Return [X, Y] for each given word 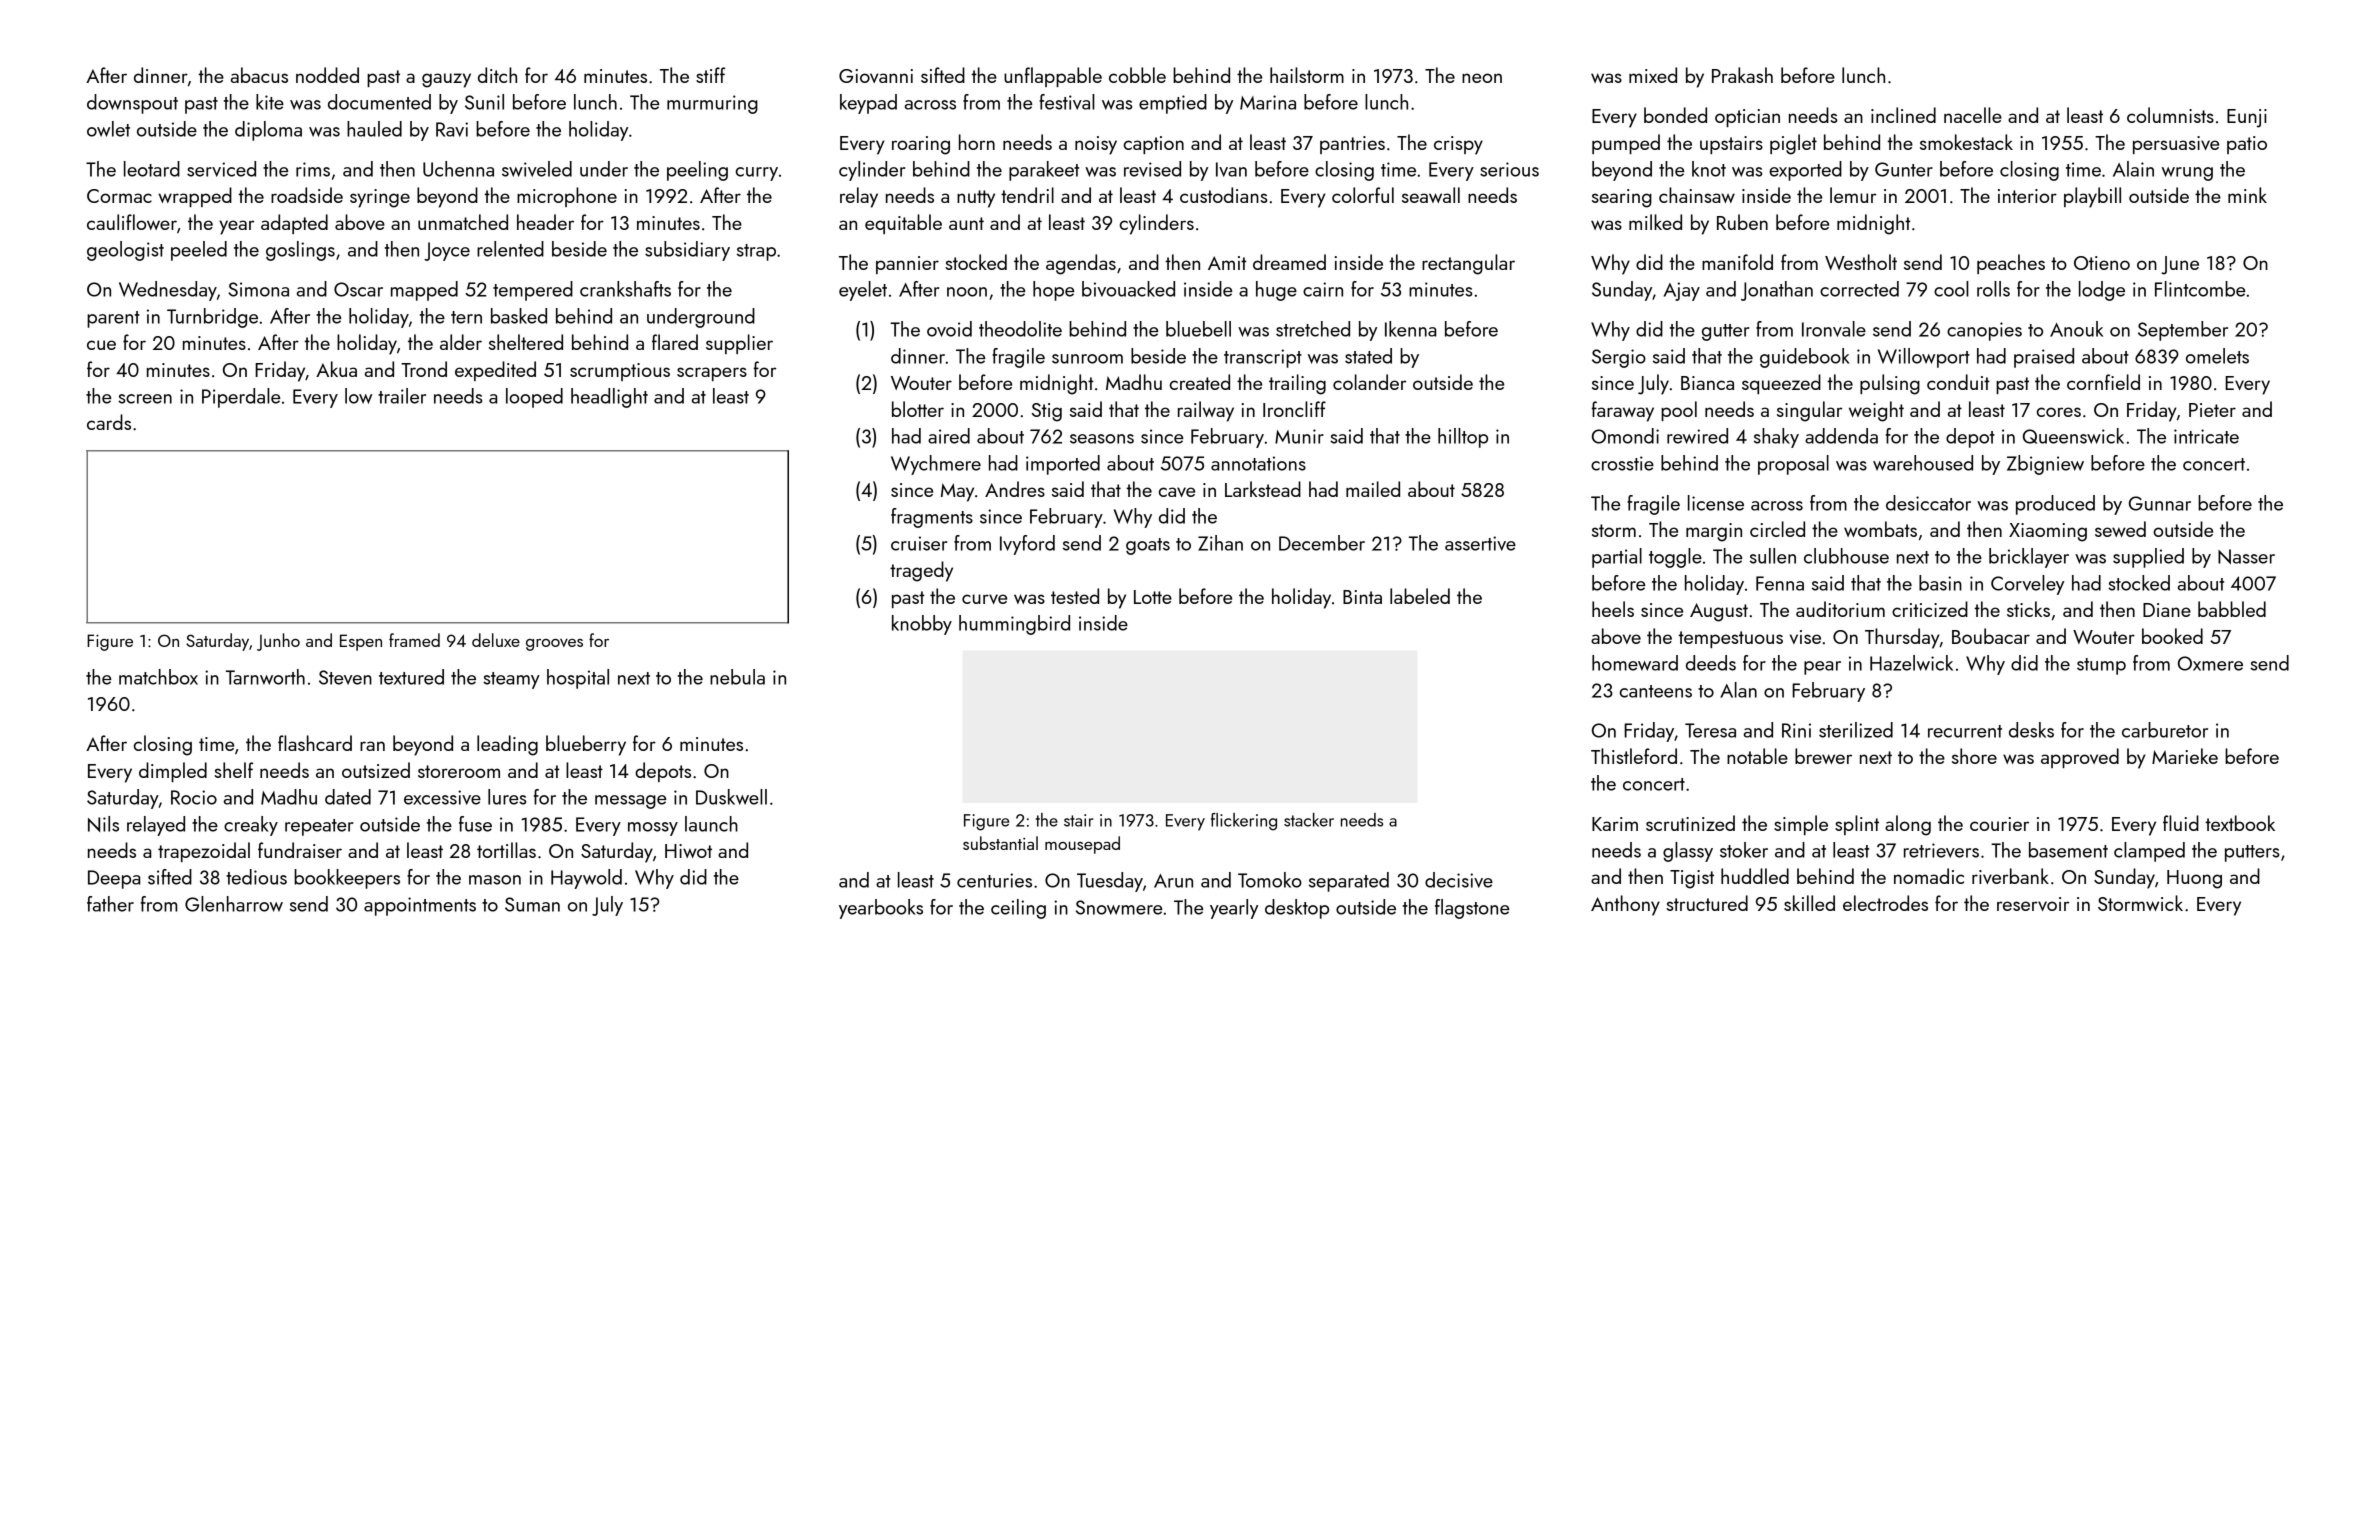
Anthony [1625, 905]
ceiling [1018, 909]
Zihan [1220, 543]
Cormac [119, 196]
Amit [1227, 263]
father [110, 904]
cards [109, 422]
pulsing [1890, 384]
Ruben [1742, 222]
